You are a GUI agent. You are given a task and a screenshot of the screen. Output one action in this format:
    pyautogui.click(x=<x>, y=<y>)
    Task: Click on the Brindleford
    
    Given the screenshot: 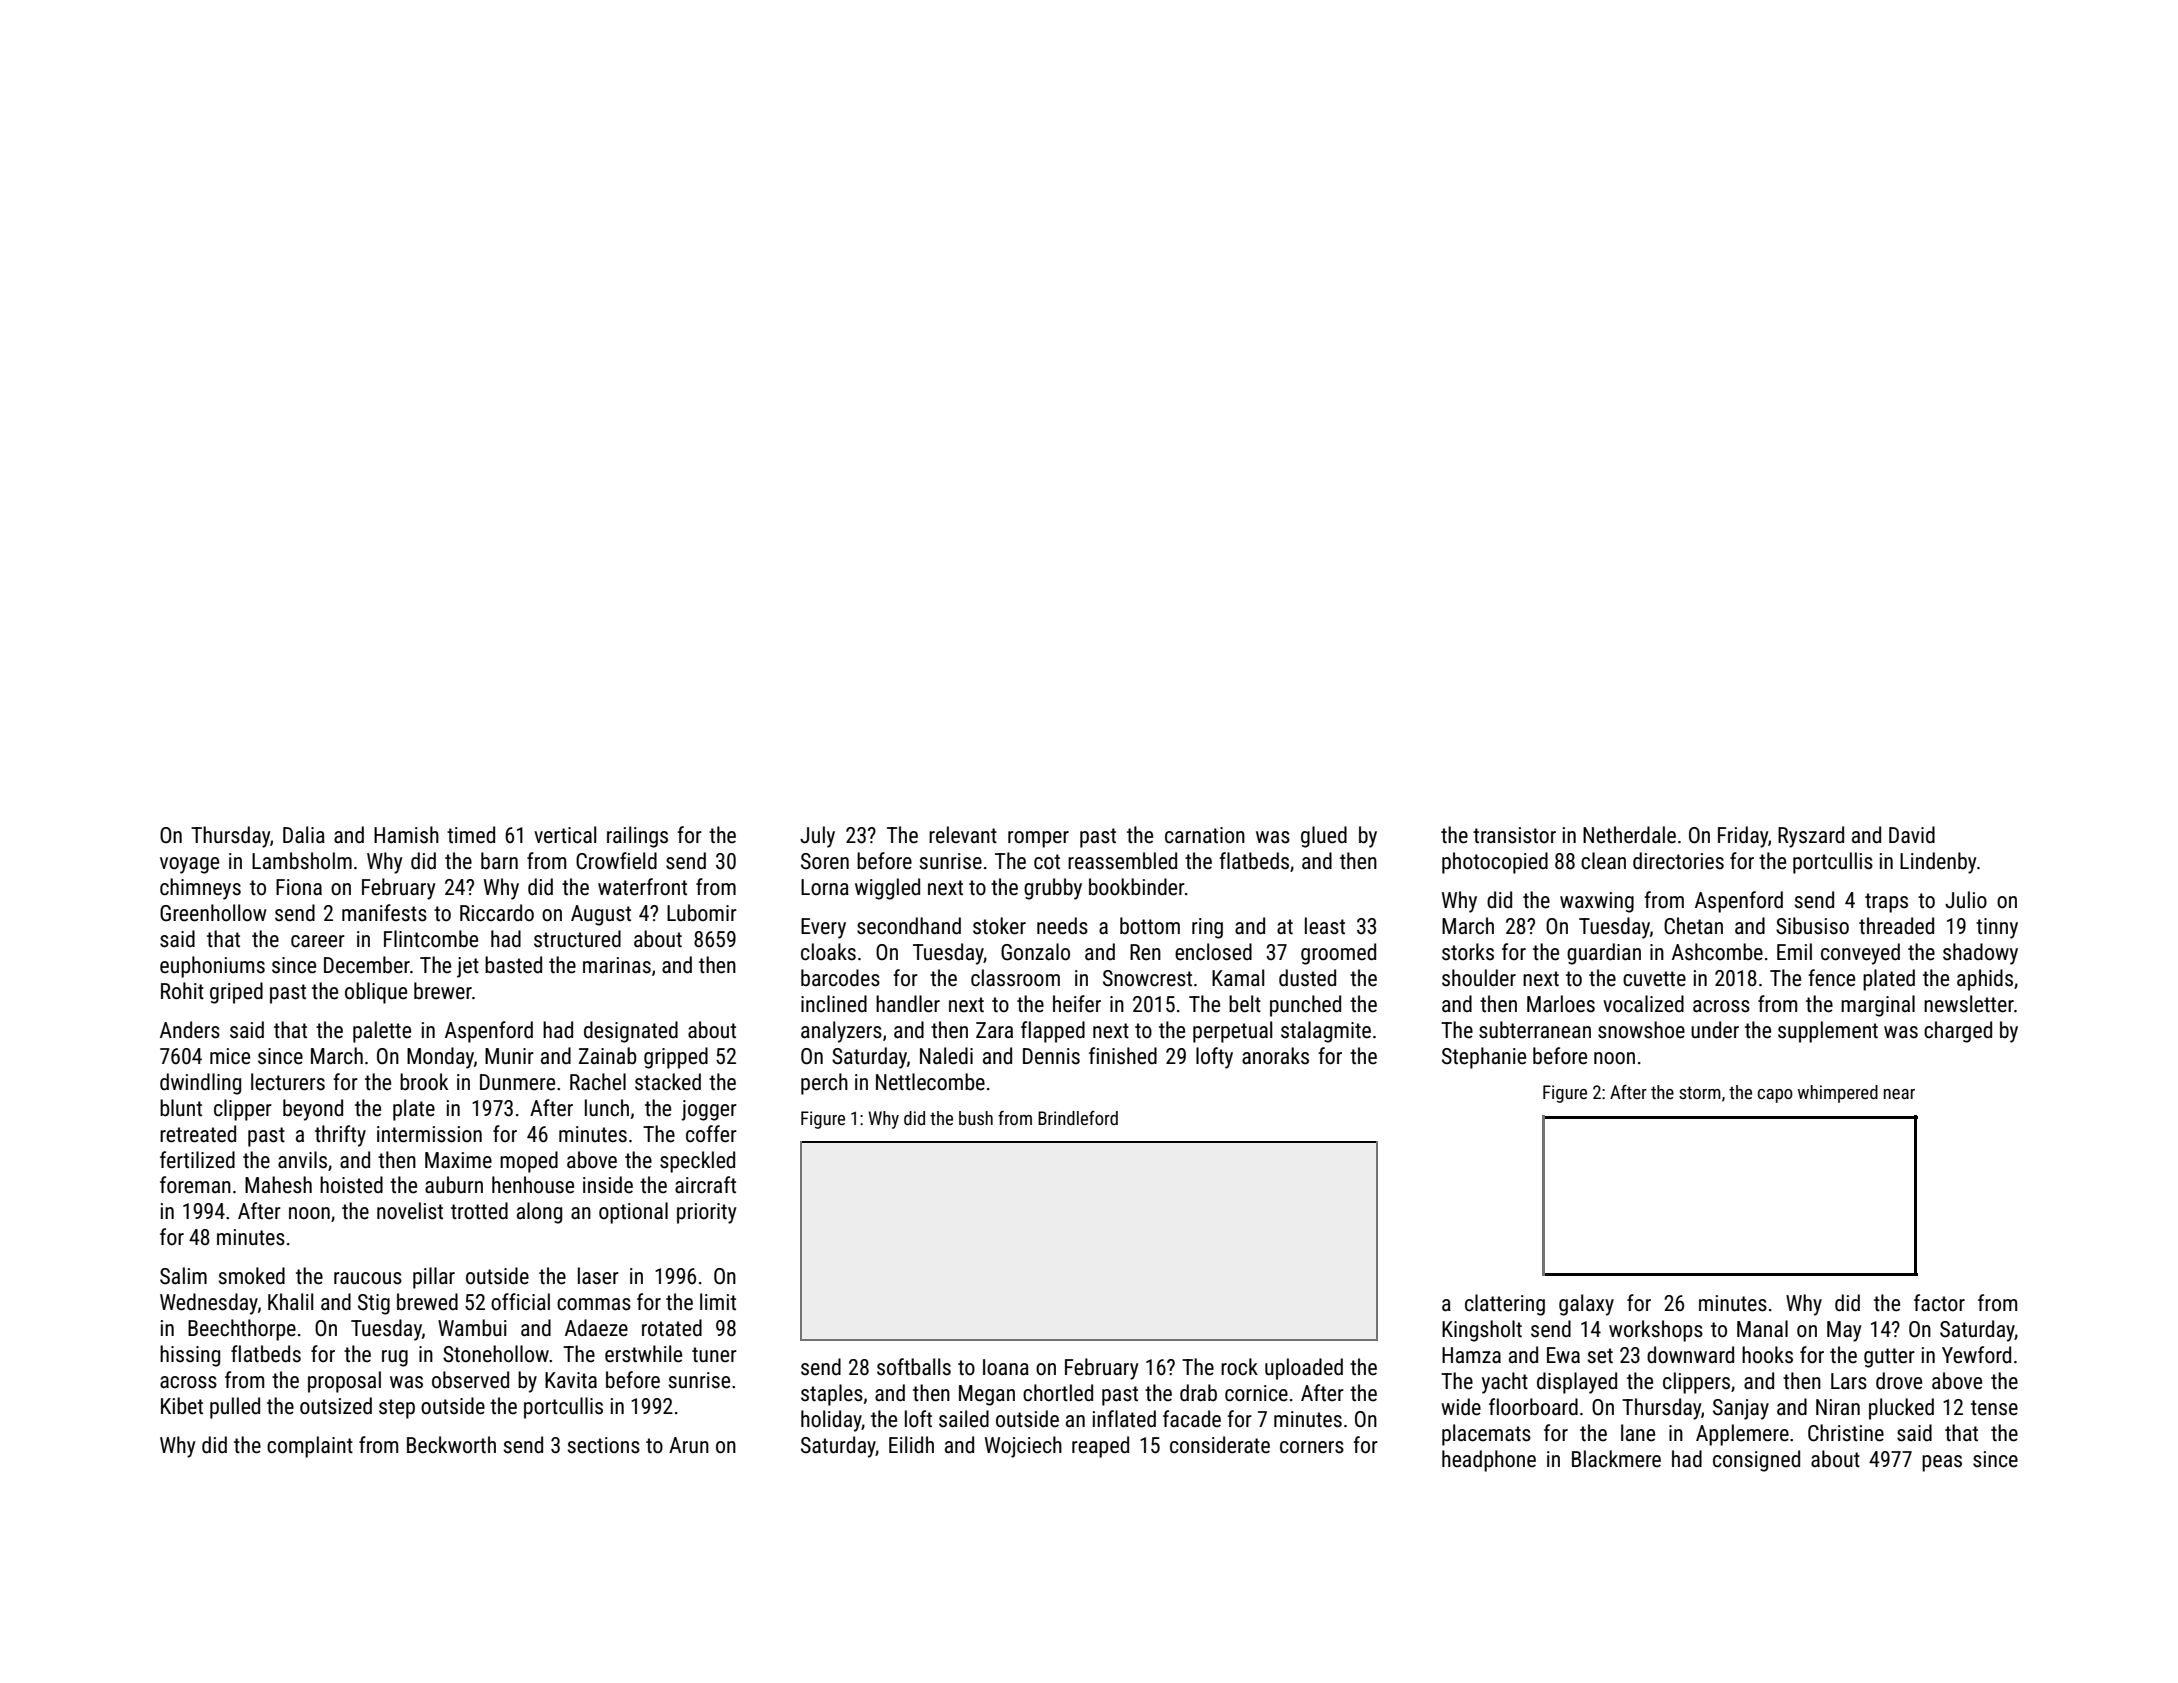 What is the action you would take?
    pyautogui.click(x=1078, y=1118)
